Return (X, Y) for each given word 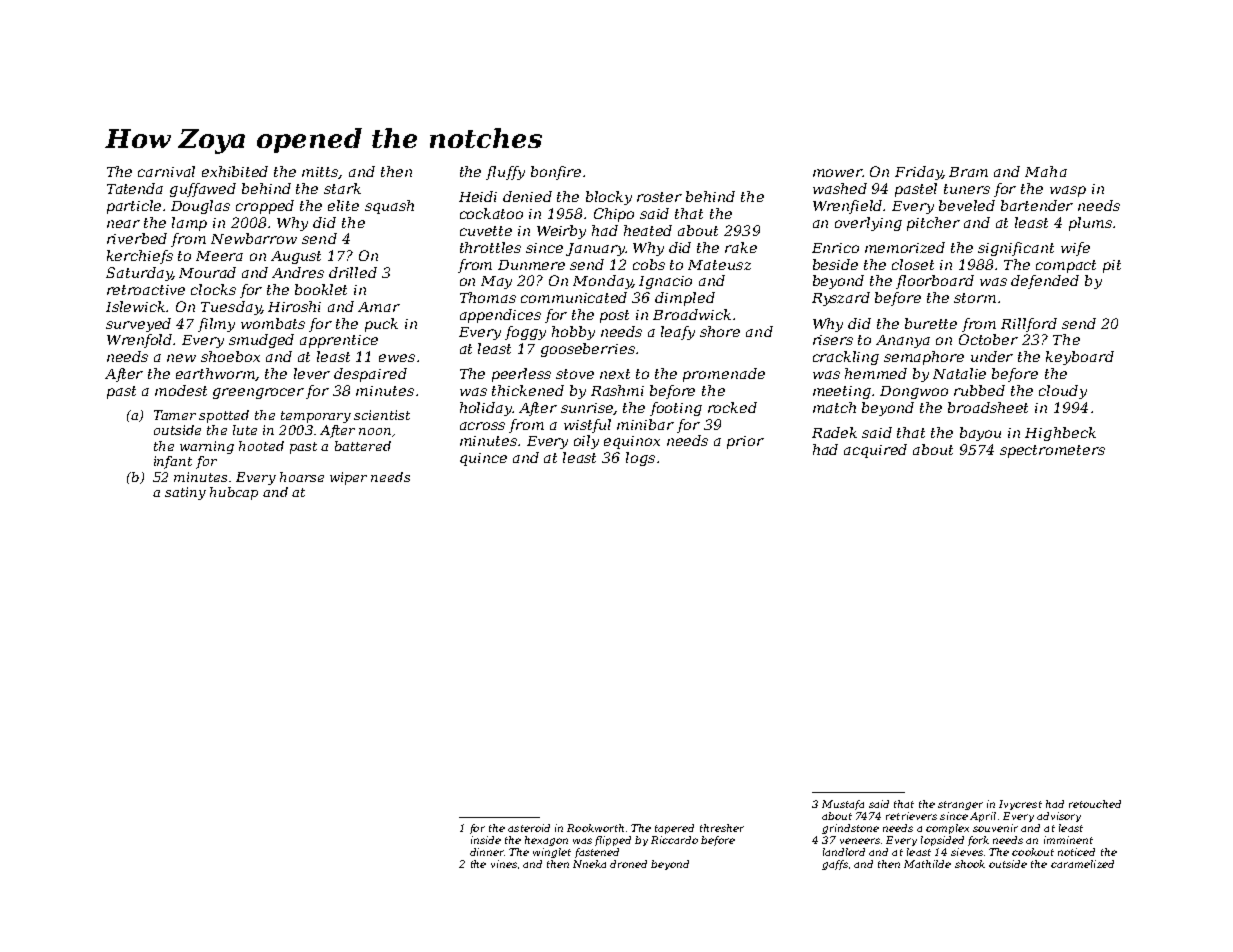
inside (486, 840)
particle (134, 207)
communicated (574, 297)
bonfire (556, 173)
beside (835, 264)
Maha (1046, 171)
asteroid (529, 828)
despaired (370, 375)
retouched (1095, 804)
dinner (487, 852)
